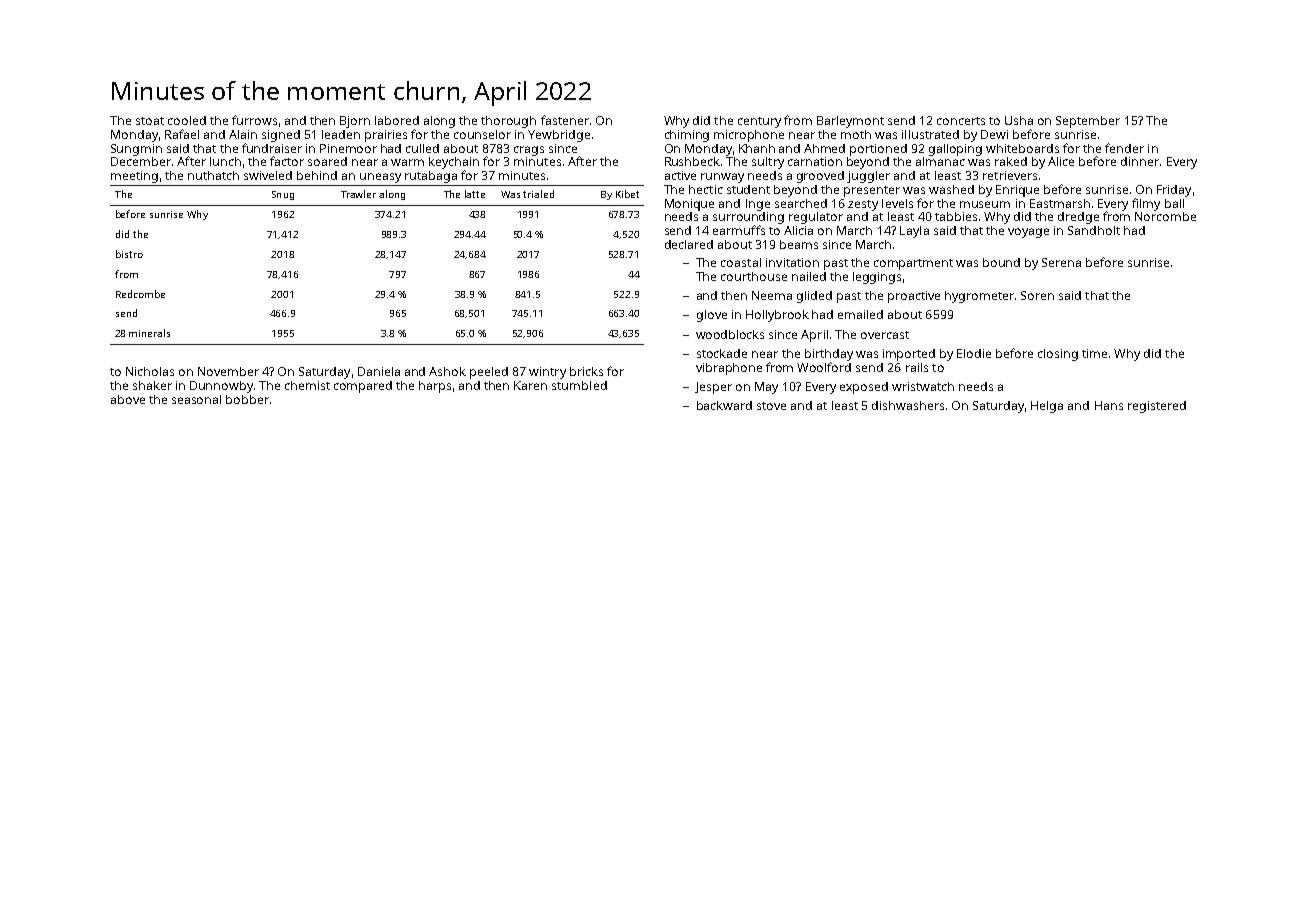  What do you see at coordinates (1019, 120) in the screenshot?
I see `Usha` at bounding box center [1019, 120].
